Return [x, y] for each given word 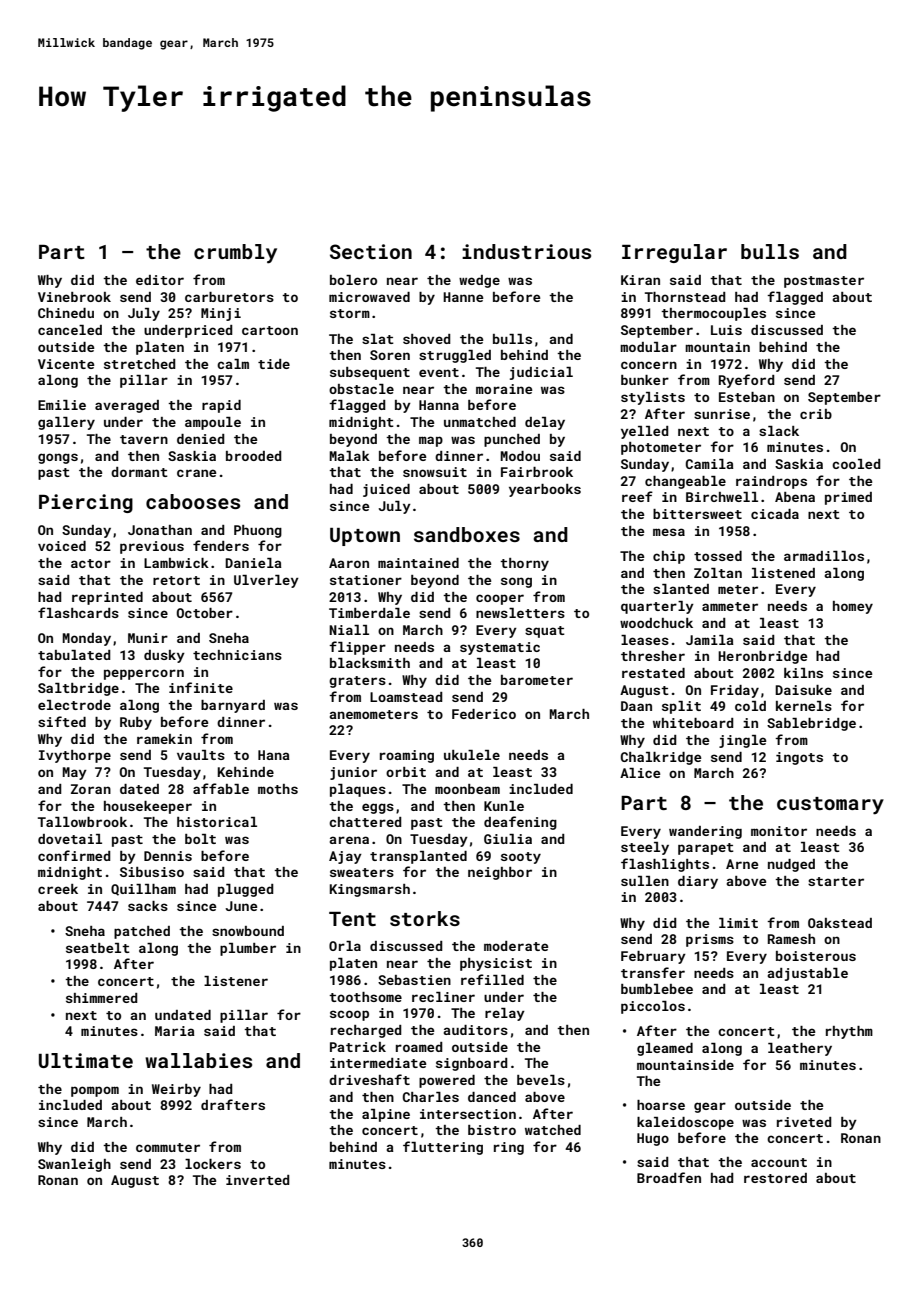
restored [775, 1178]
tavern [144, 439]
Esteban [747, 397]
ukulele [472, 755]
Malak [349, 456]
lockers [213, 1164]
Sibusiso [152, 872]
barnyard [233, 706]
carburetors [229, 297]
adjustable [807, 974]
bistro [492, 1130]
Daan [636, 706]
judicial [541, 373]
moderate [516, 946]
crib [816, 414]
